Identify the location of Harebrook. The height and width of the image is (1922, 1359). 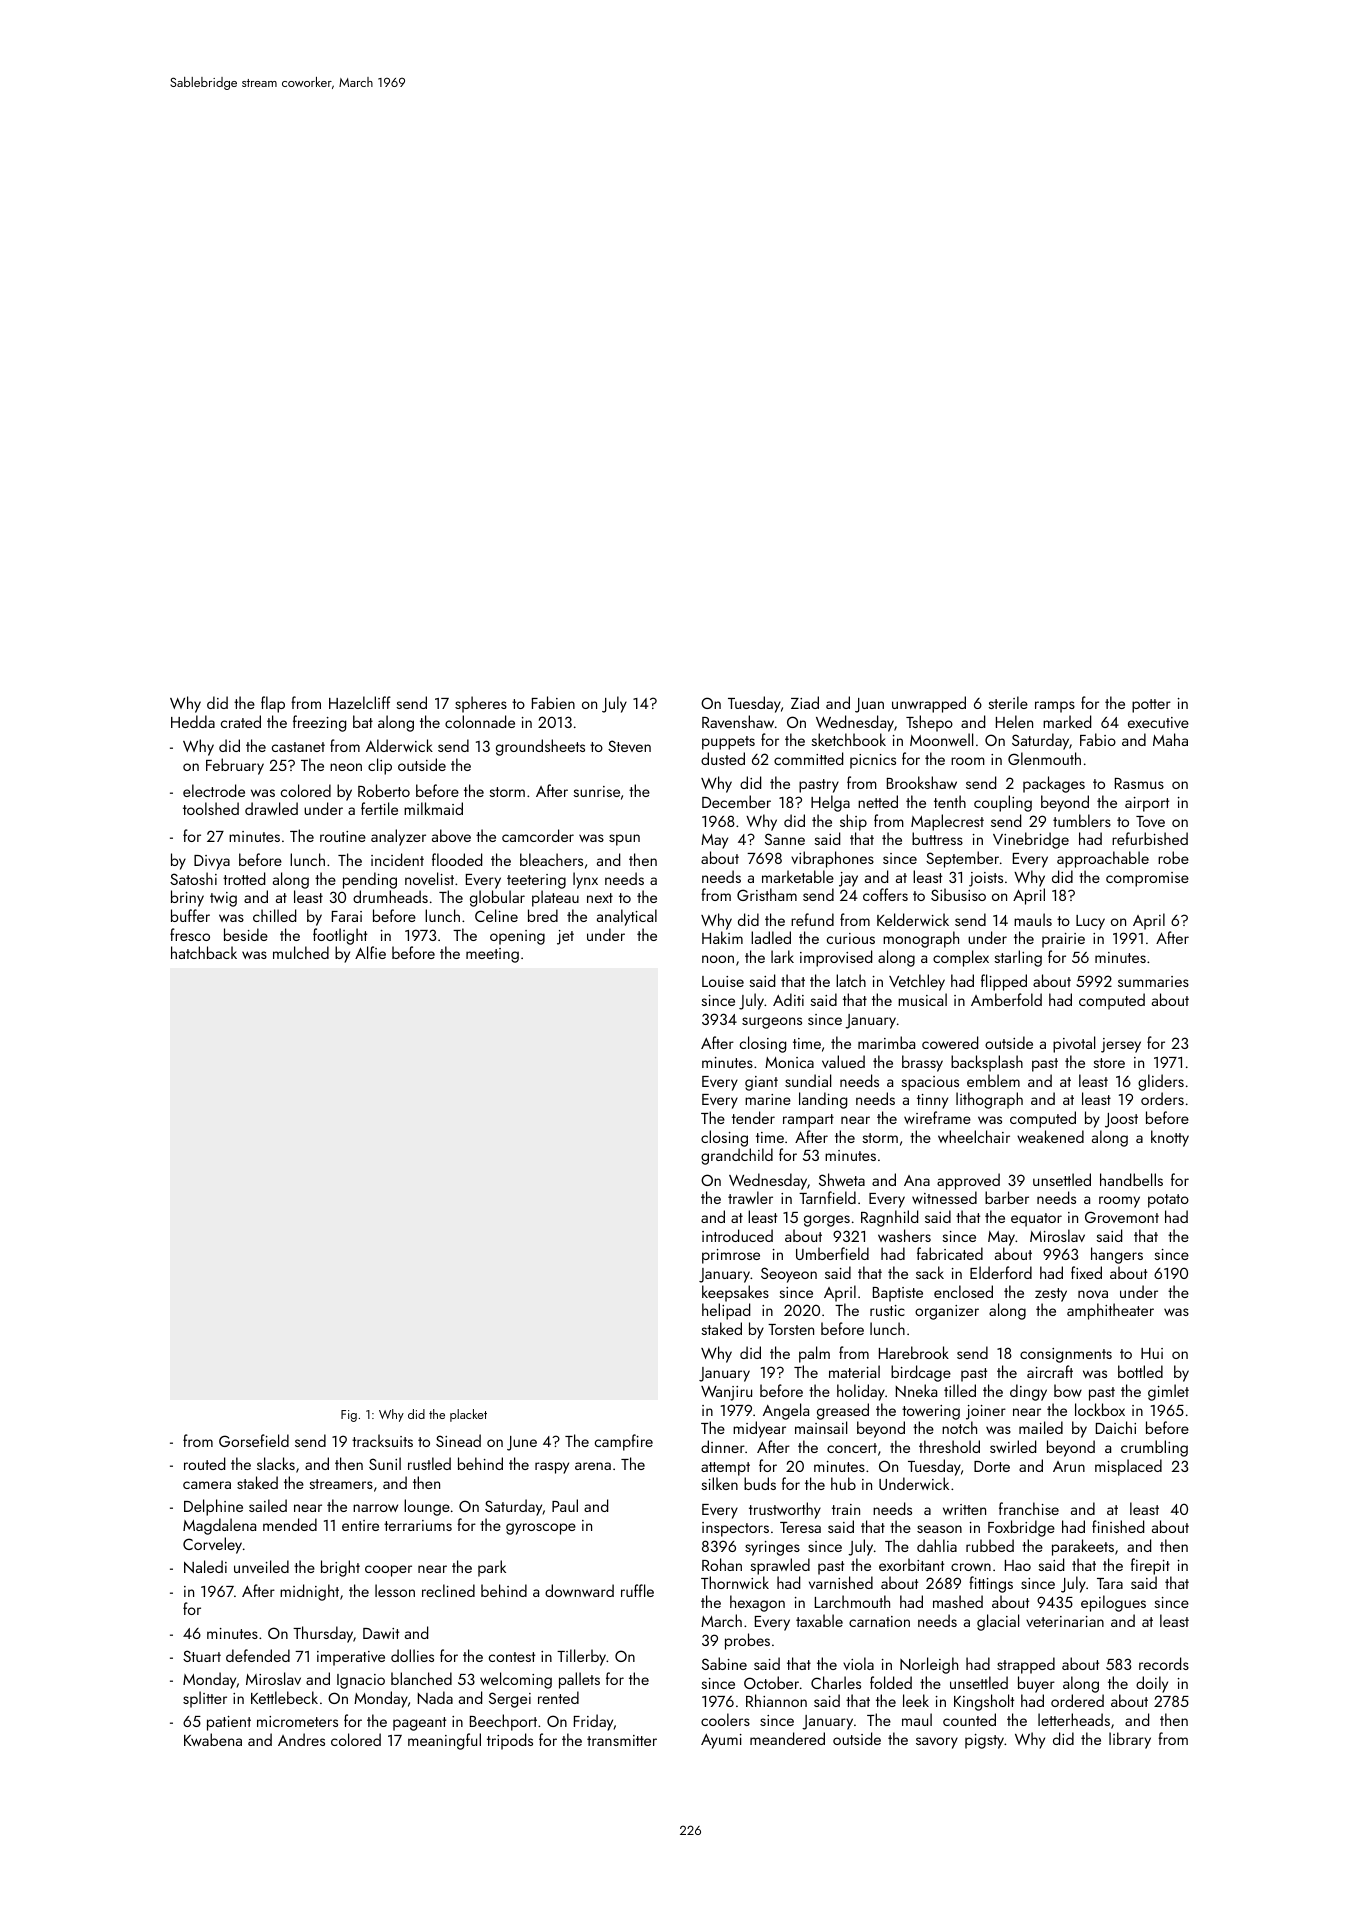
(914, 1352).
